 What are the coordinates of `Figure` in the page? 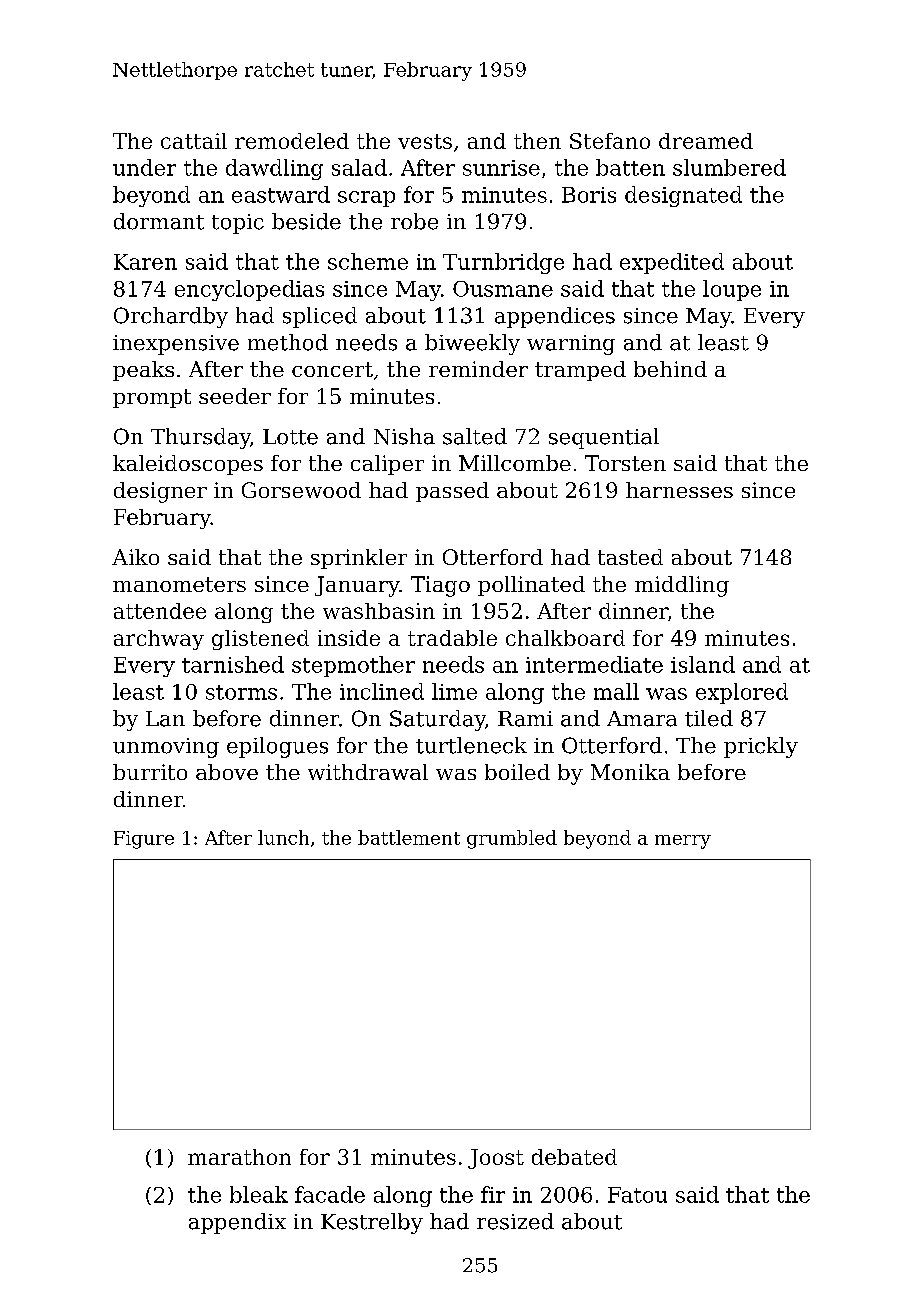 It's located at (144, 840).
